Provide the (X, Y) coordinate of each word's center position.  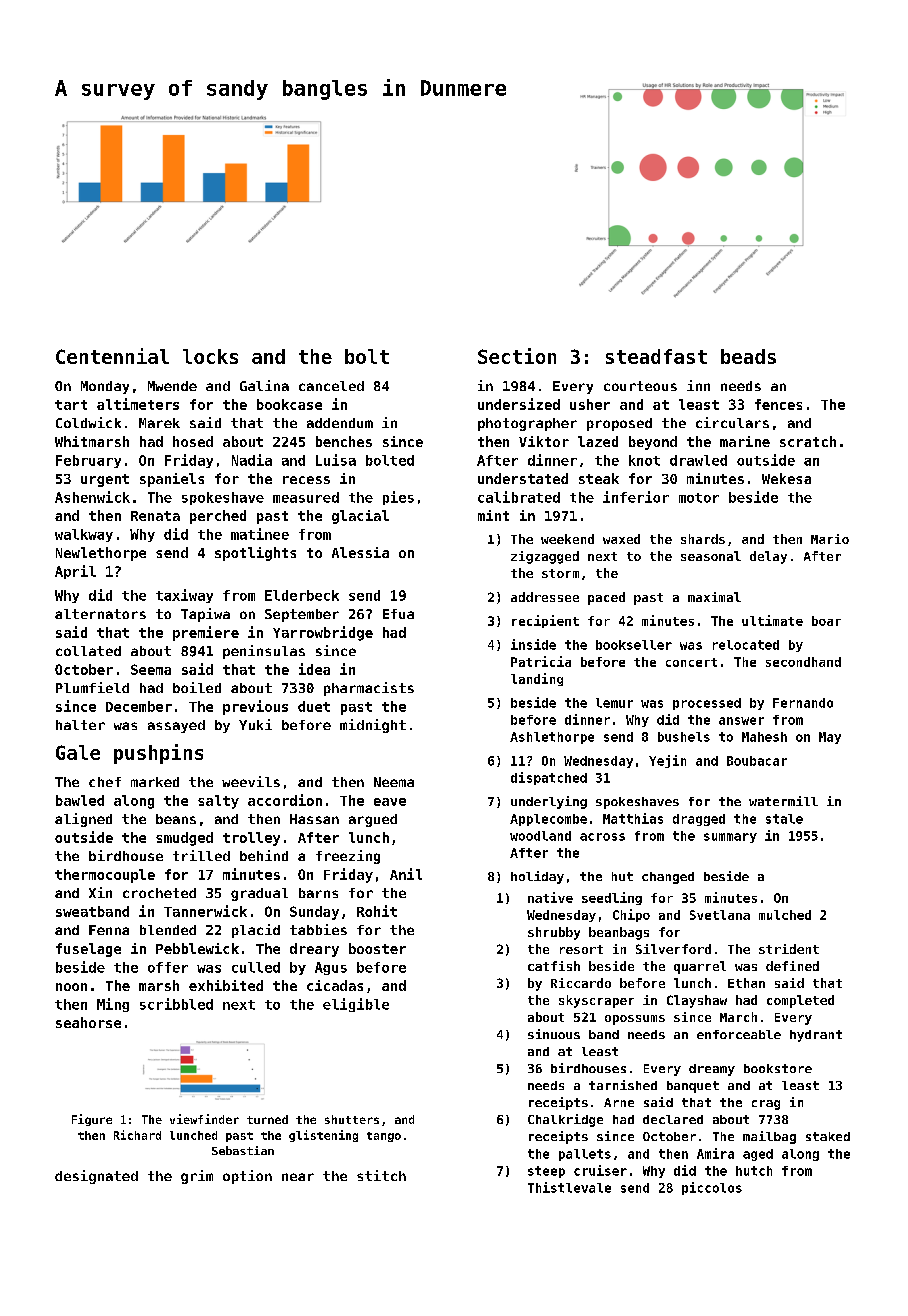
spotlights (255, 554)
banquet (693, 1087)
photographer (527, 424)
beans (176, 819)
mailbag (769, 1137)
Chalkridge (565, 1120)
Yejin (667, 761)
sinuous (554, 1034)
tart (71, 405)
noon (71, 987)
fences (778, 404)
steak (599, 478)
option (247, 1177)
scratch (808, 441)
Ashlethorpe (552, 738)
